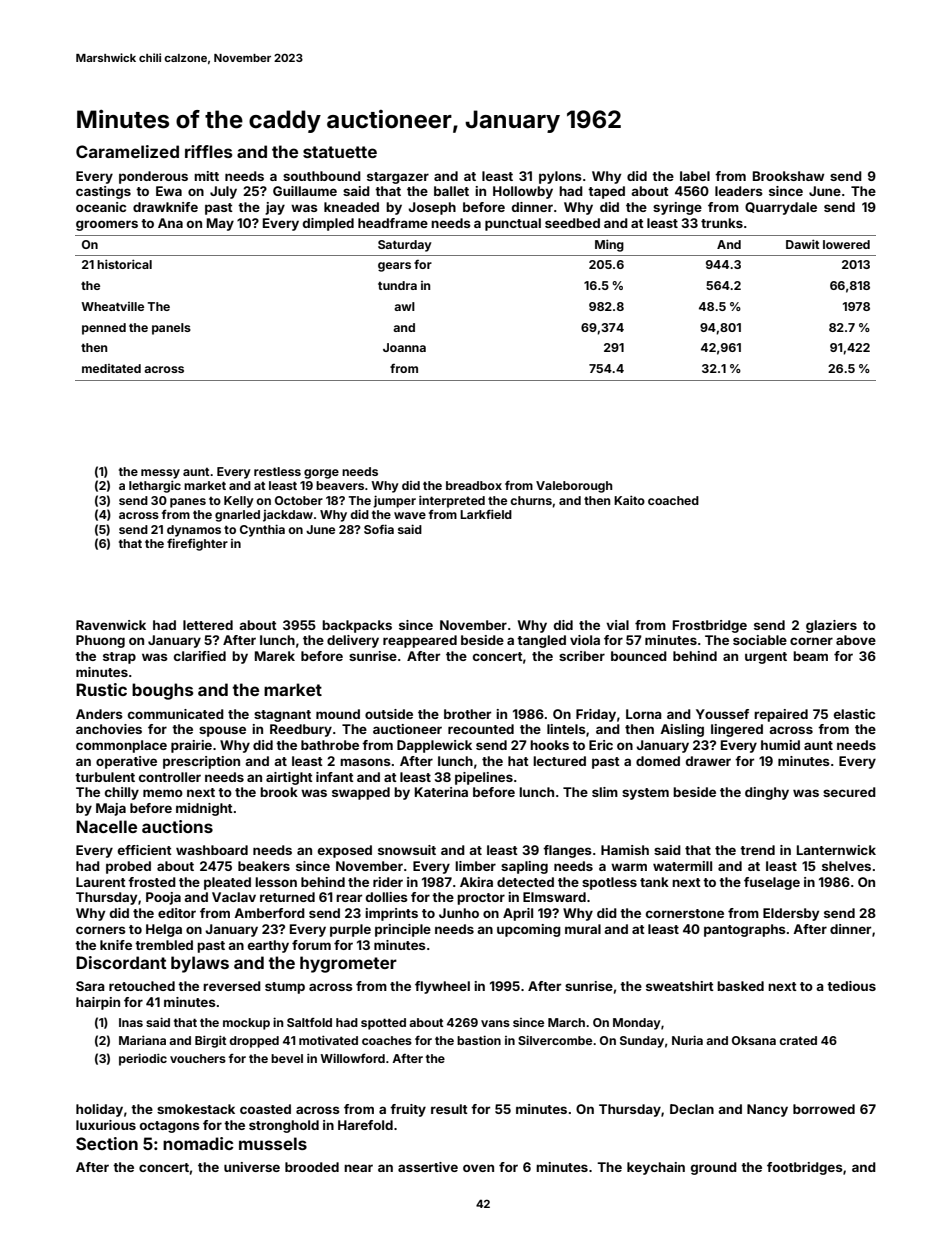 The image size is (952, 1233). I want to click on Section, so click(107, 1143).
